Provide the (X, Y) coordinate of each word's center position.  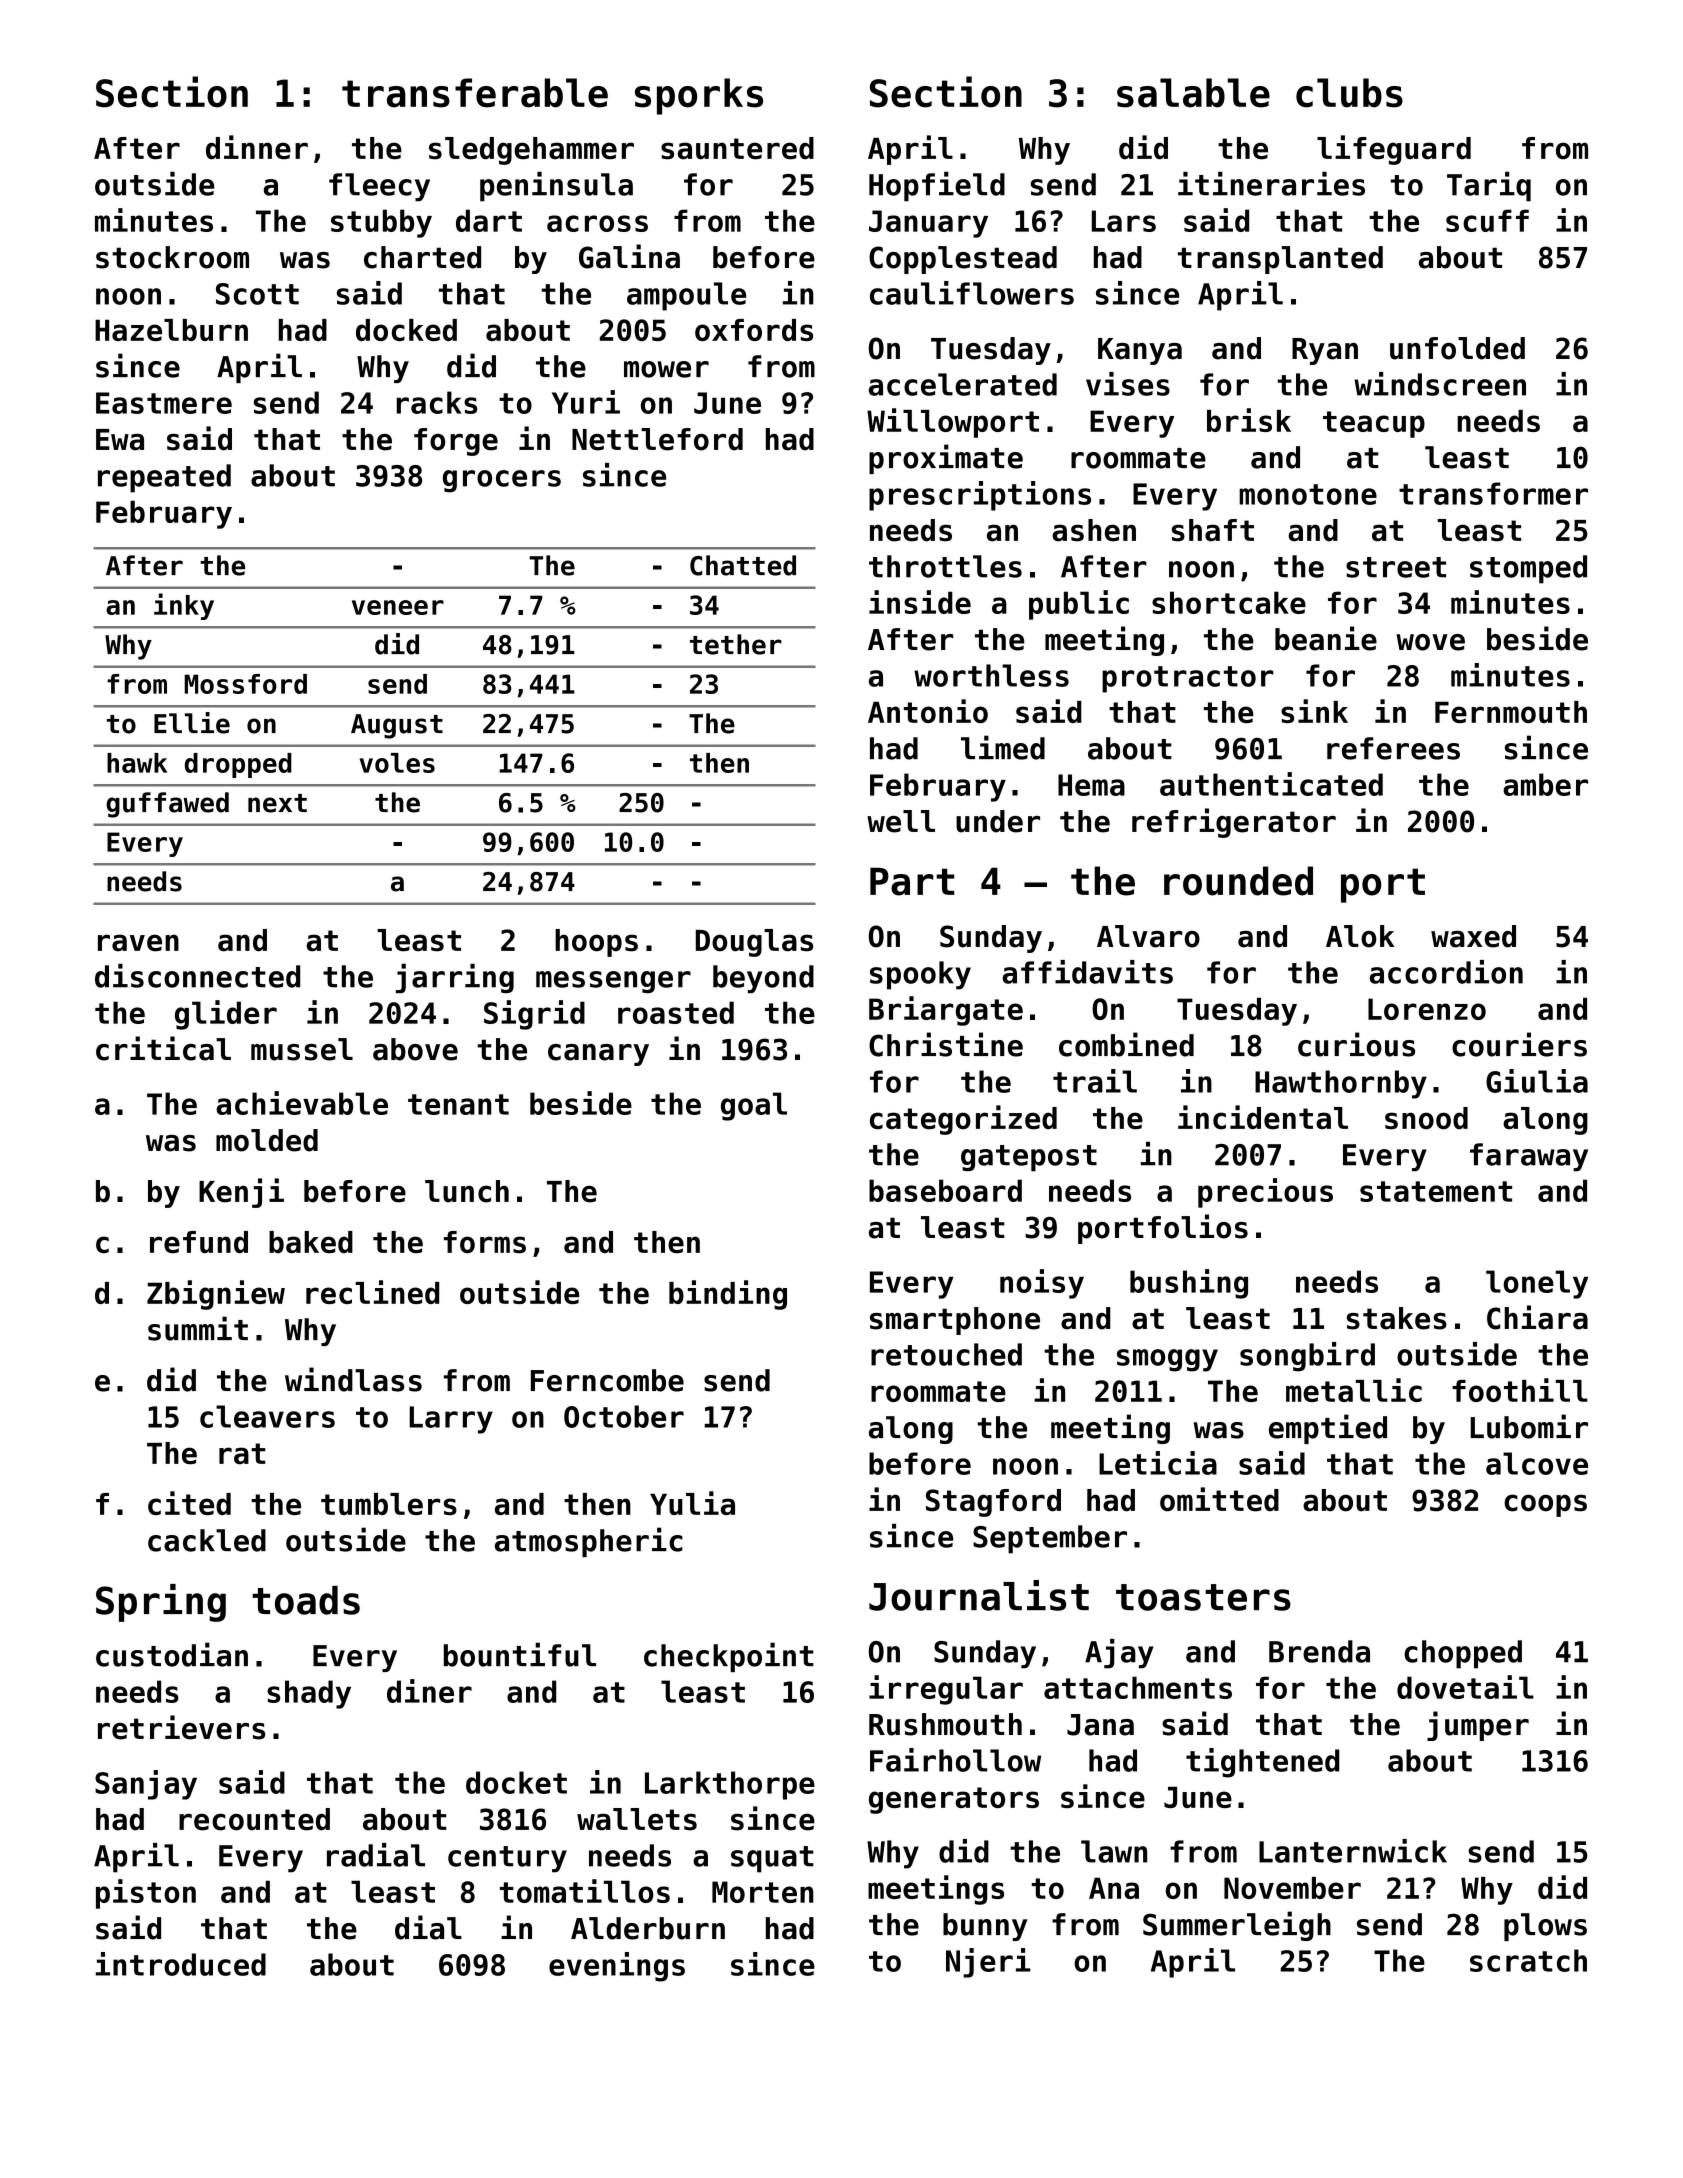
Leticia (1158, 1463)
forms (485, 1242)
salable (1193, 93)
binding (728, 1295)
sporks (699, 96)
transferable (475, 93)
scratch (1528, 1960)
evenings (617, 1967)
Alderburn (648, 1928)
